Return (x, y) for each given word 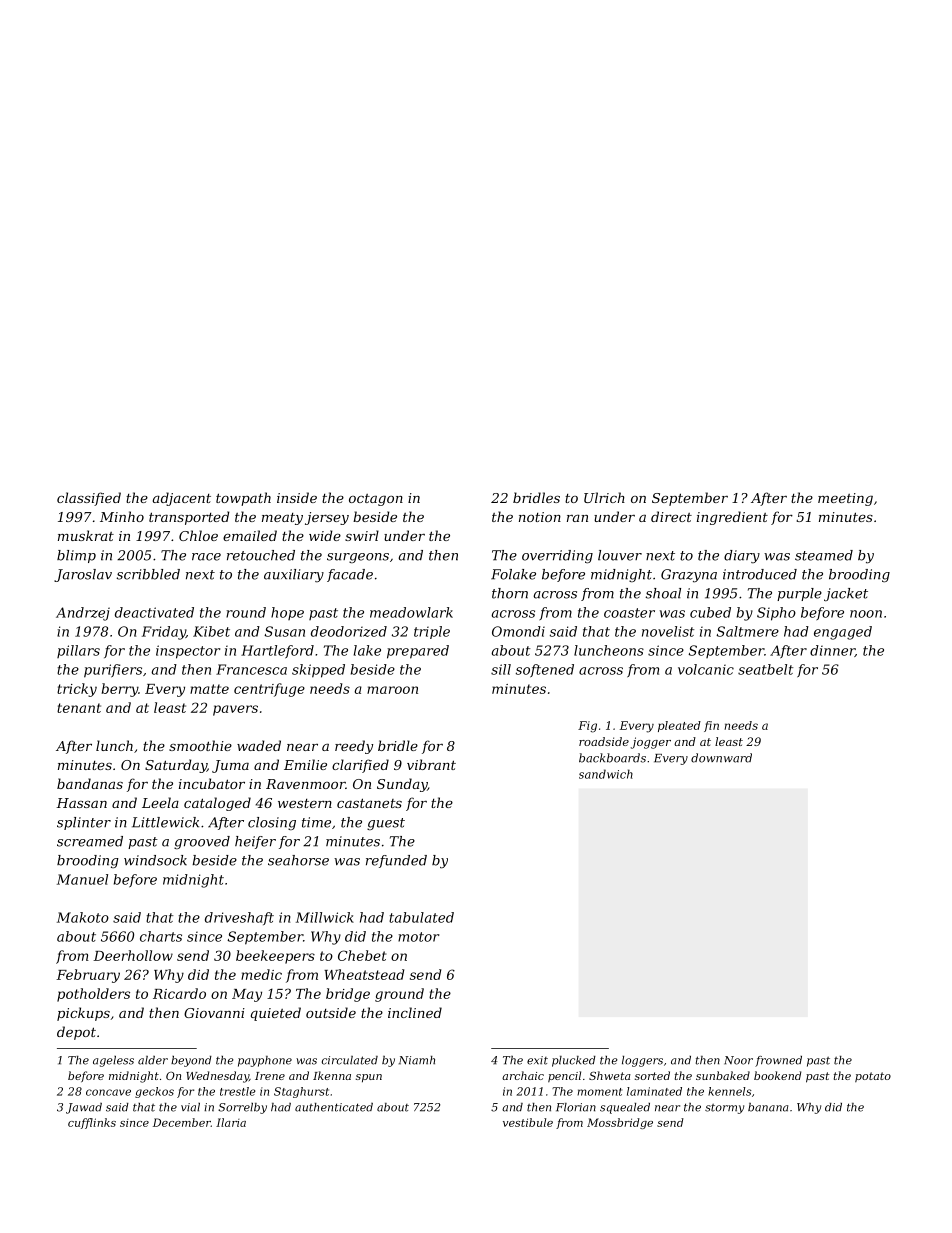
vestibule (528, 1122)
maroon (392, 690)
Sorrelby (242, 1108)
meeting (845, 499)
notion (540, 517)
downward (721, 758)
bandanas (90, 783)
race (206, 557)
